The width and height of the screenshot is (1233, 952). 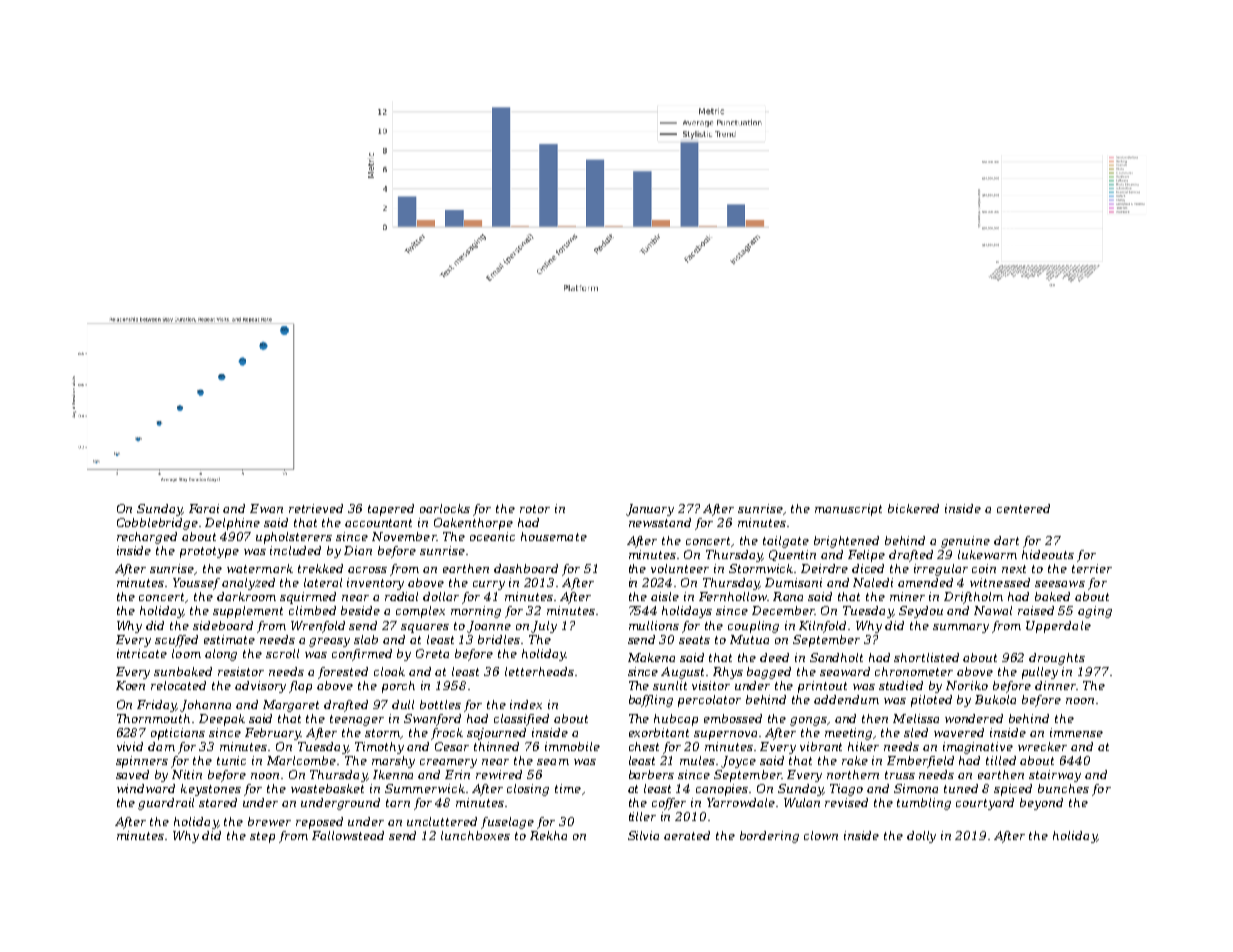 I want to click on wondered, so click(x=974, y=718).
